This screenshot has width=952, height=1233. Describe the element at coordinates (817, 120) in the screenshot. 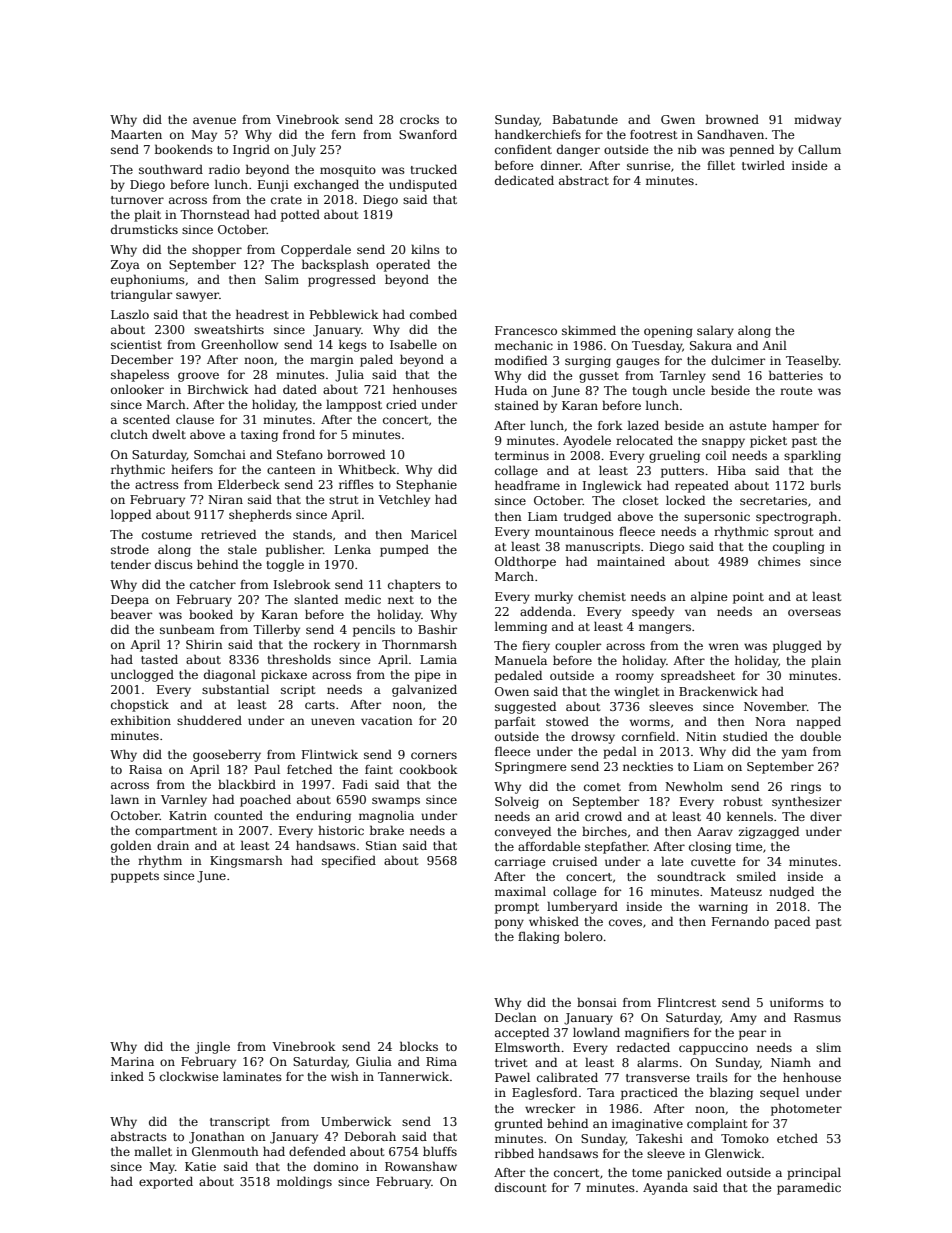

I see `midway` at that location.
